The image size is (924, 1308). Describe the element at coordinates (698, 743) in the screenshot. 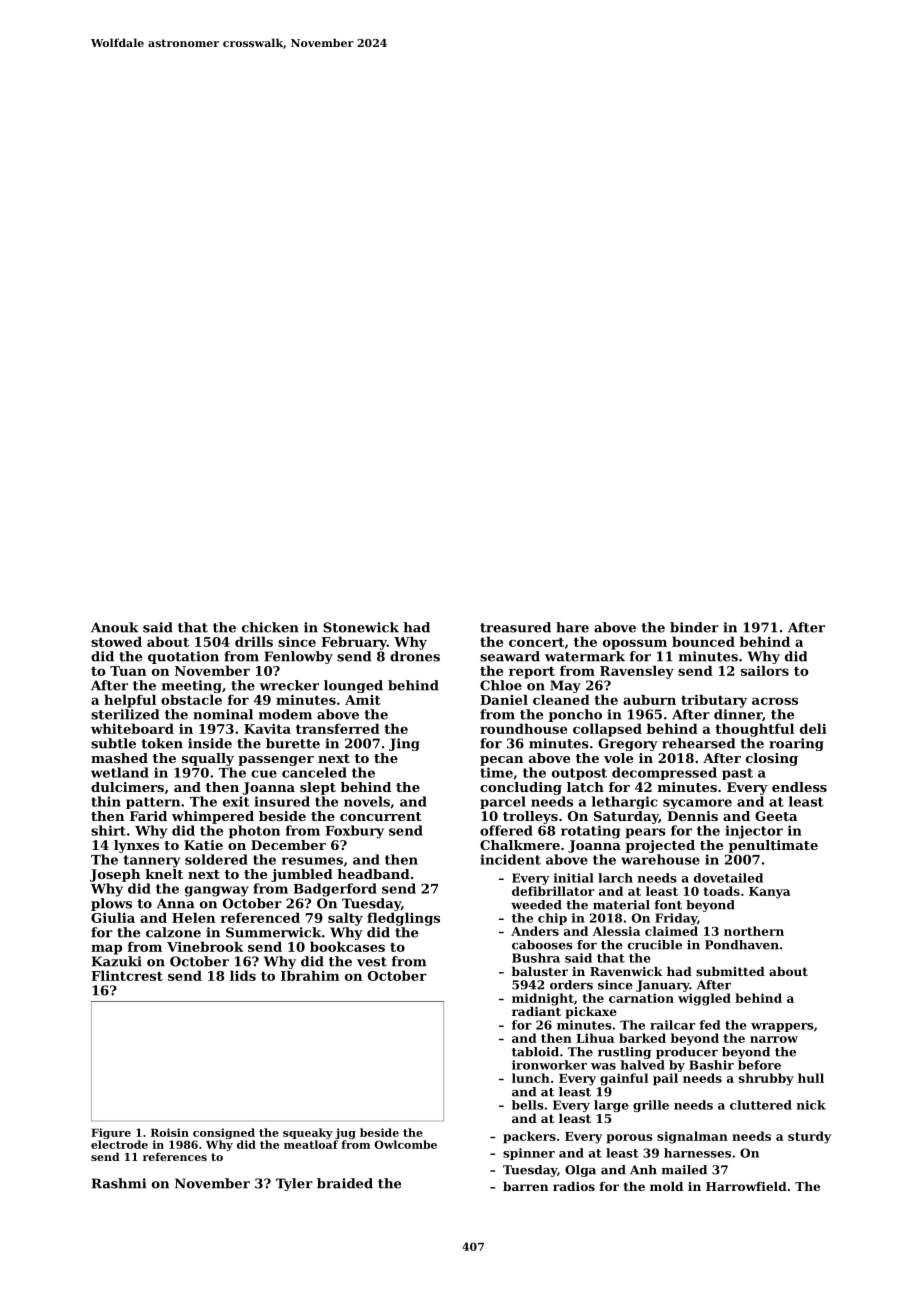

I see `rehearsed` at that location.
